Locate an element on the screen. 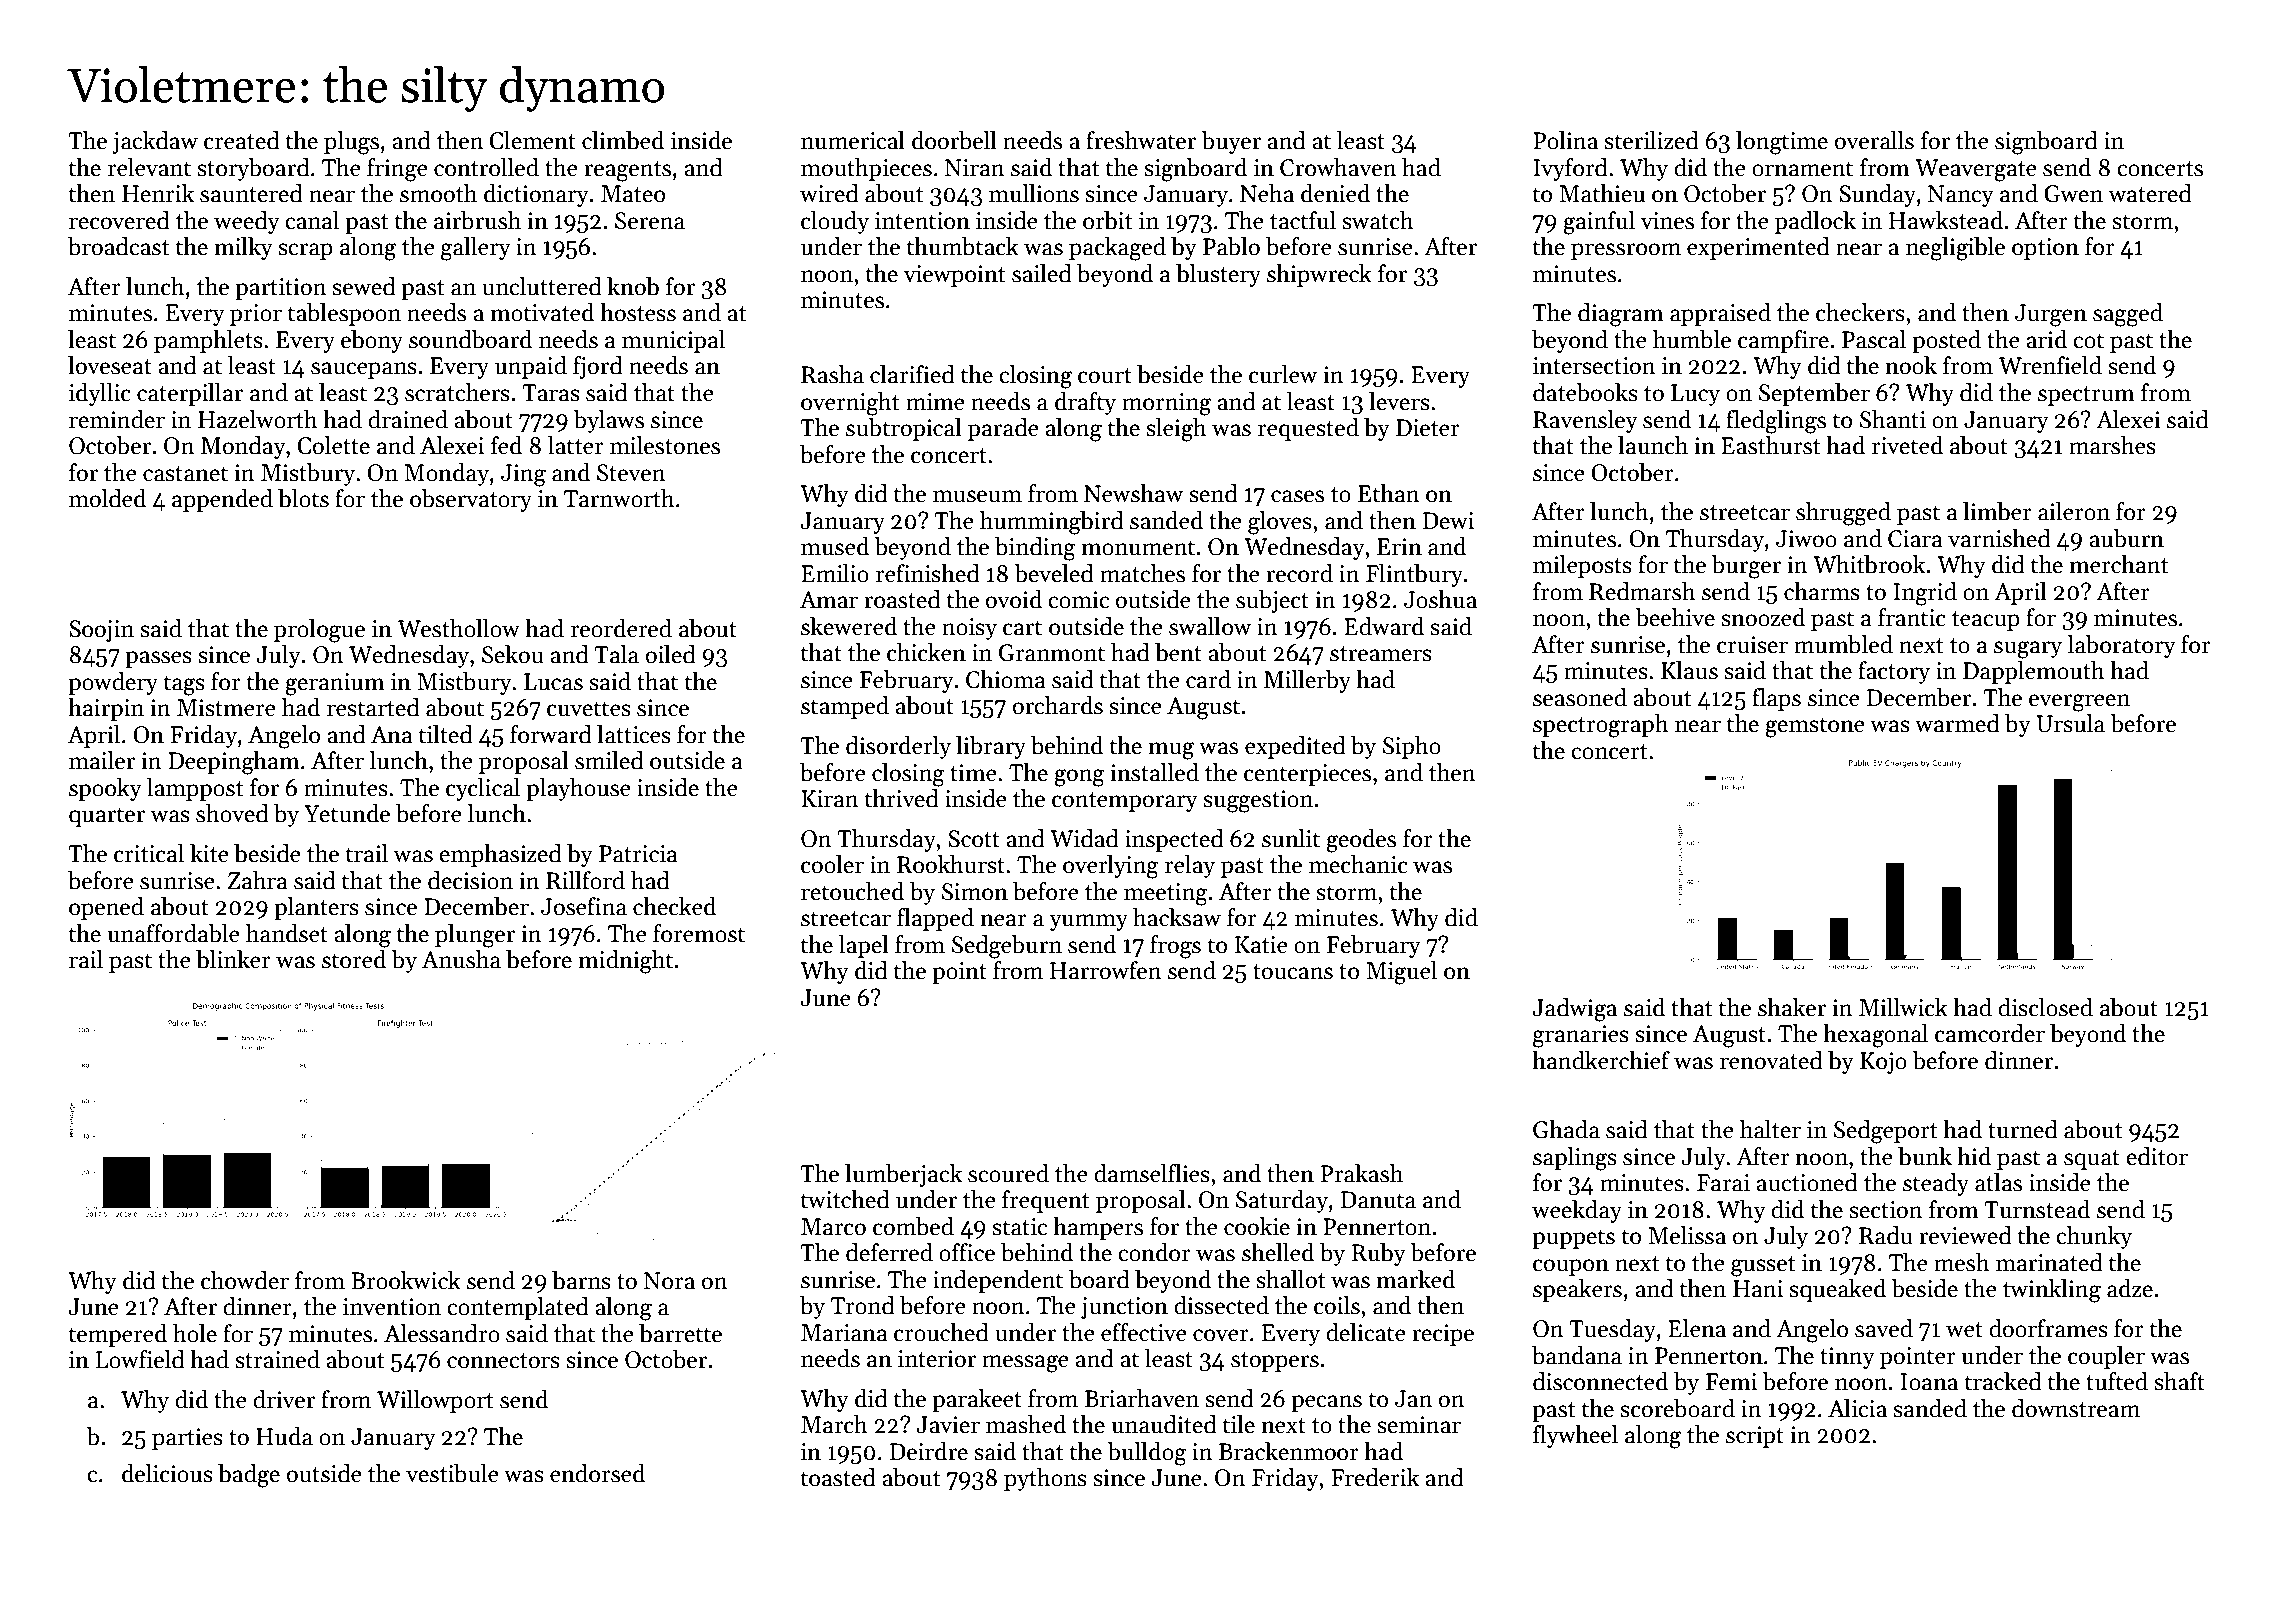 The image size is (2280, 1612). Huda is located at coordinates (284, 1436).
